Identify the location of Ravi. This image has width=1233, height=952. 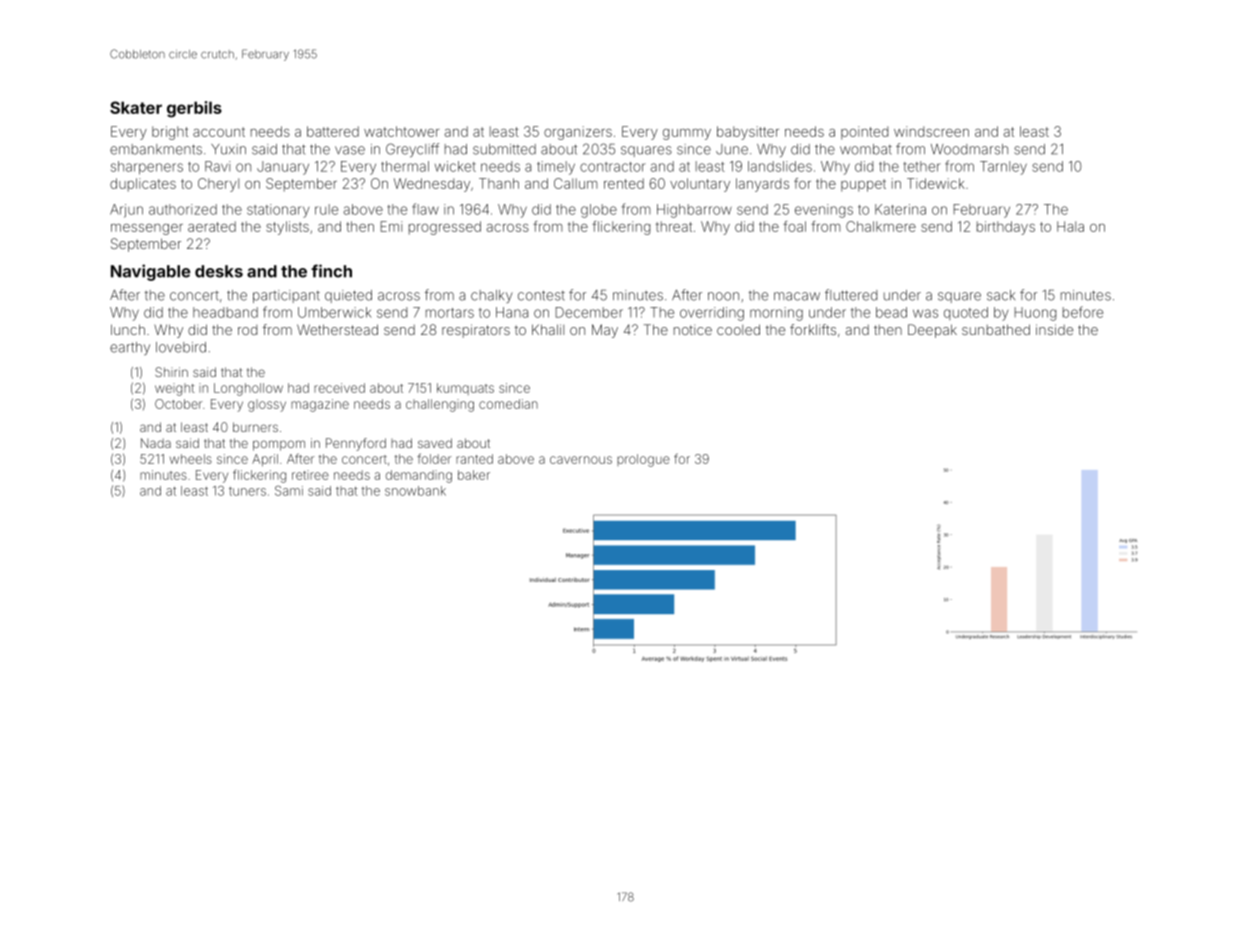
(218, 166).
